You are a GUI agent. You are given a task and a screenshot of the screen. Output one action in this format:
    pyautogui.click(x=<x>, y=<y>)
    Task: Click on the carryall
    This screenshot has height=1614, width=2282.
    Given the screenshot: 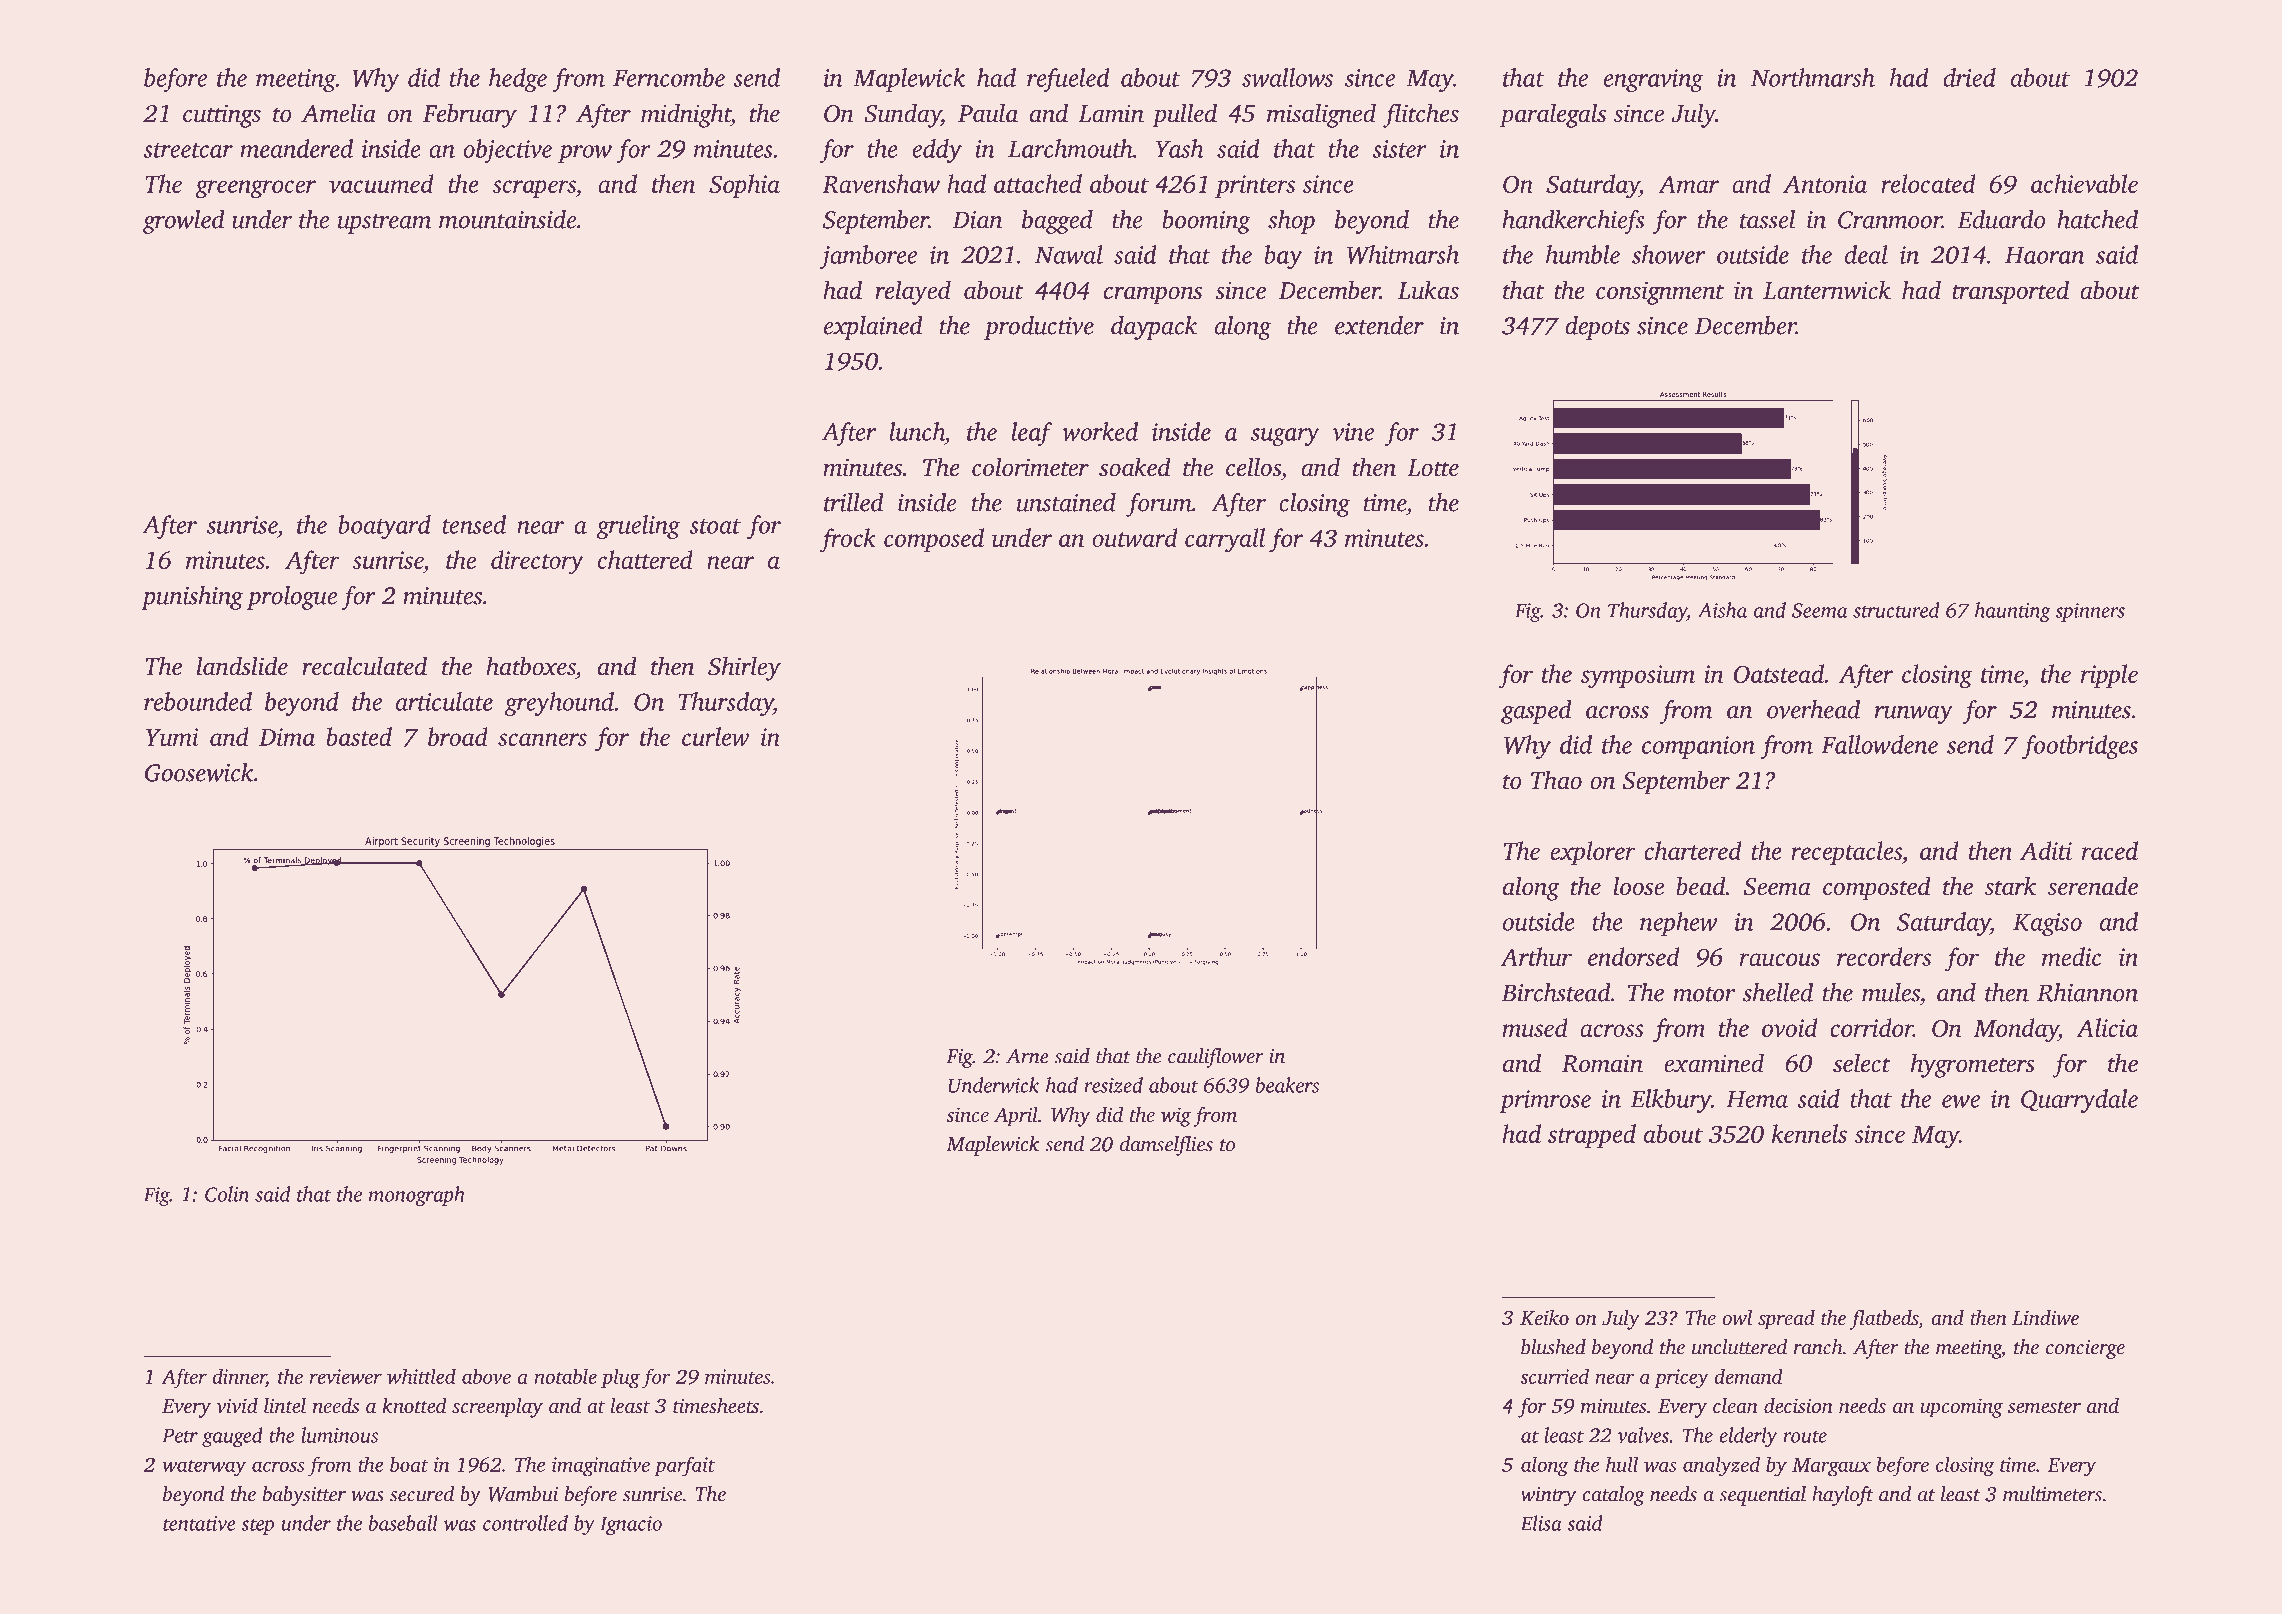 What is the action you would take?
    pyautogui.click(x=1225, y=540)
